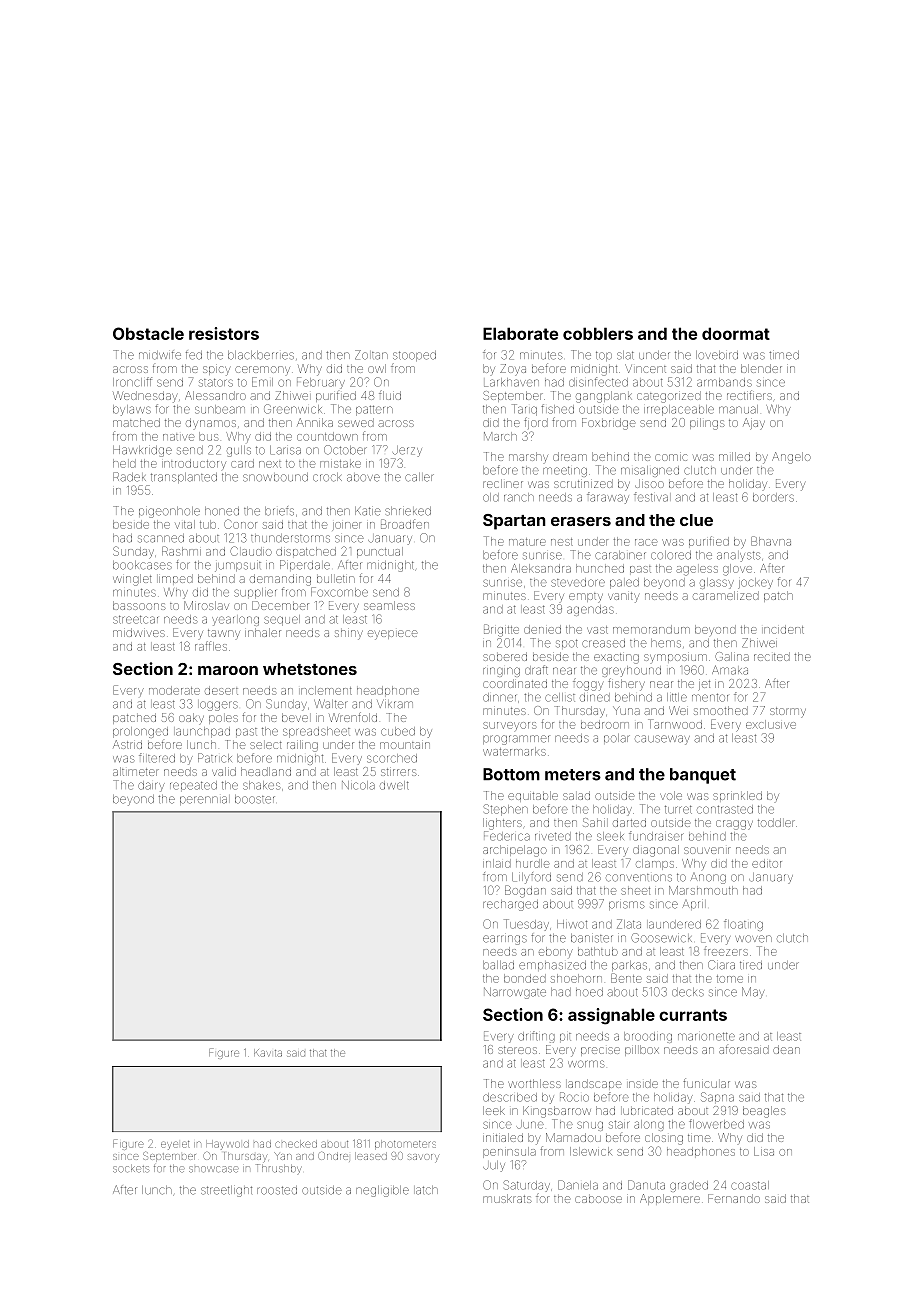 This image has height=1308, width=924. What do you see at coordinates (721, 710) in the image?
I see `smoothed` at bounding box center [721, 710].
